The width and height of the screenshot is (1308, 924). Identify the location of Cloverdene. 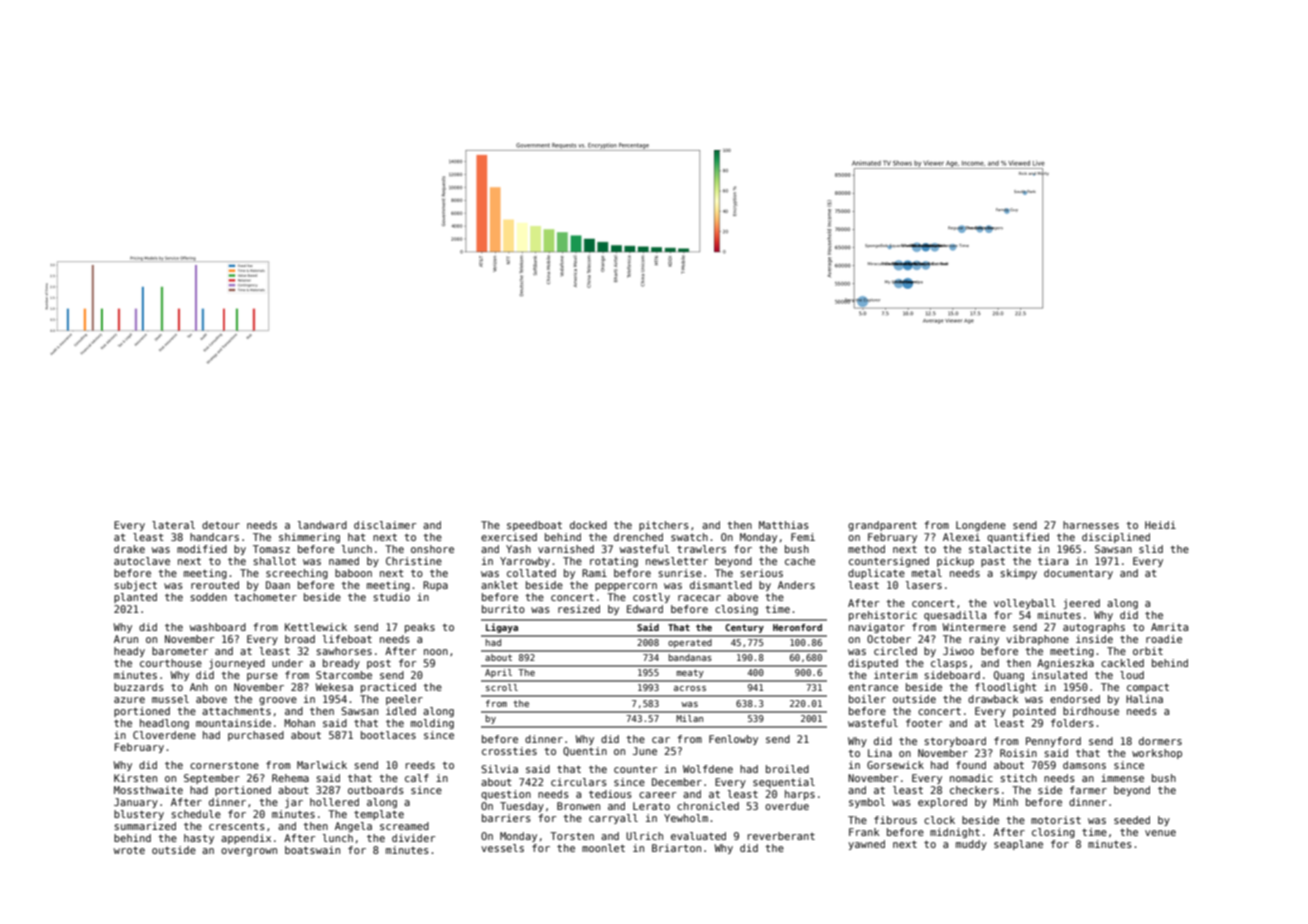
(164, 735).
